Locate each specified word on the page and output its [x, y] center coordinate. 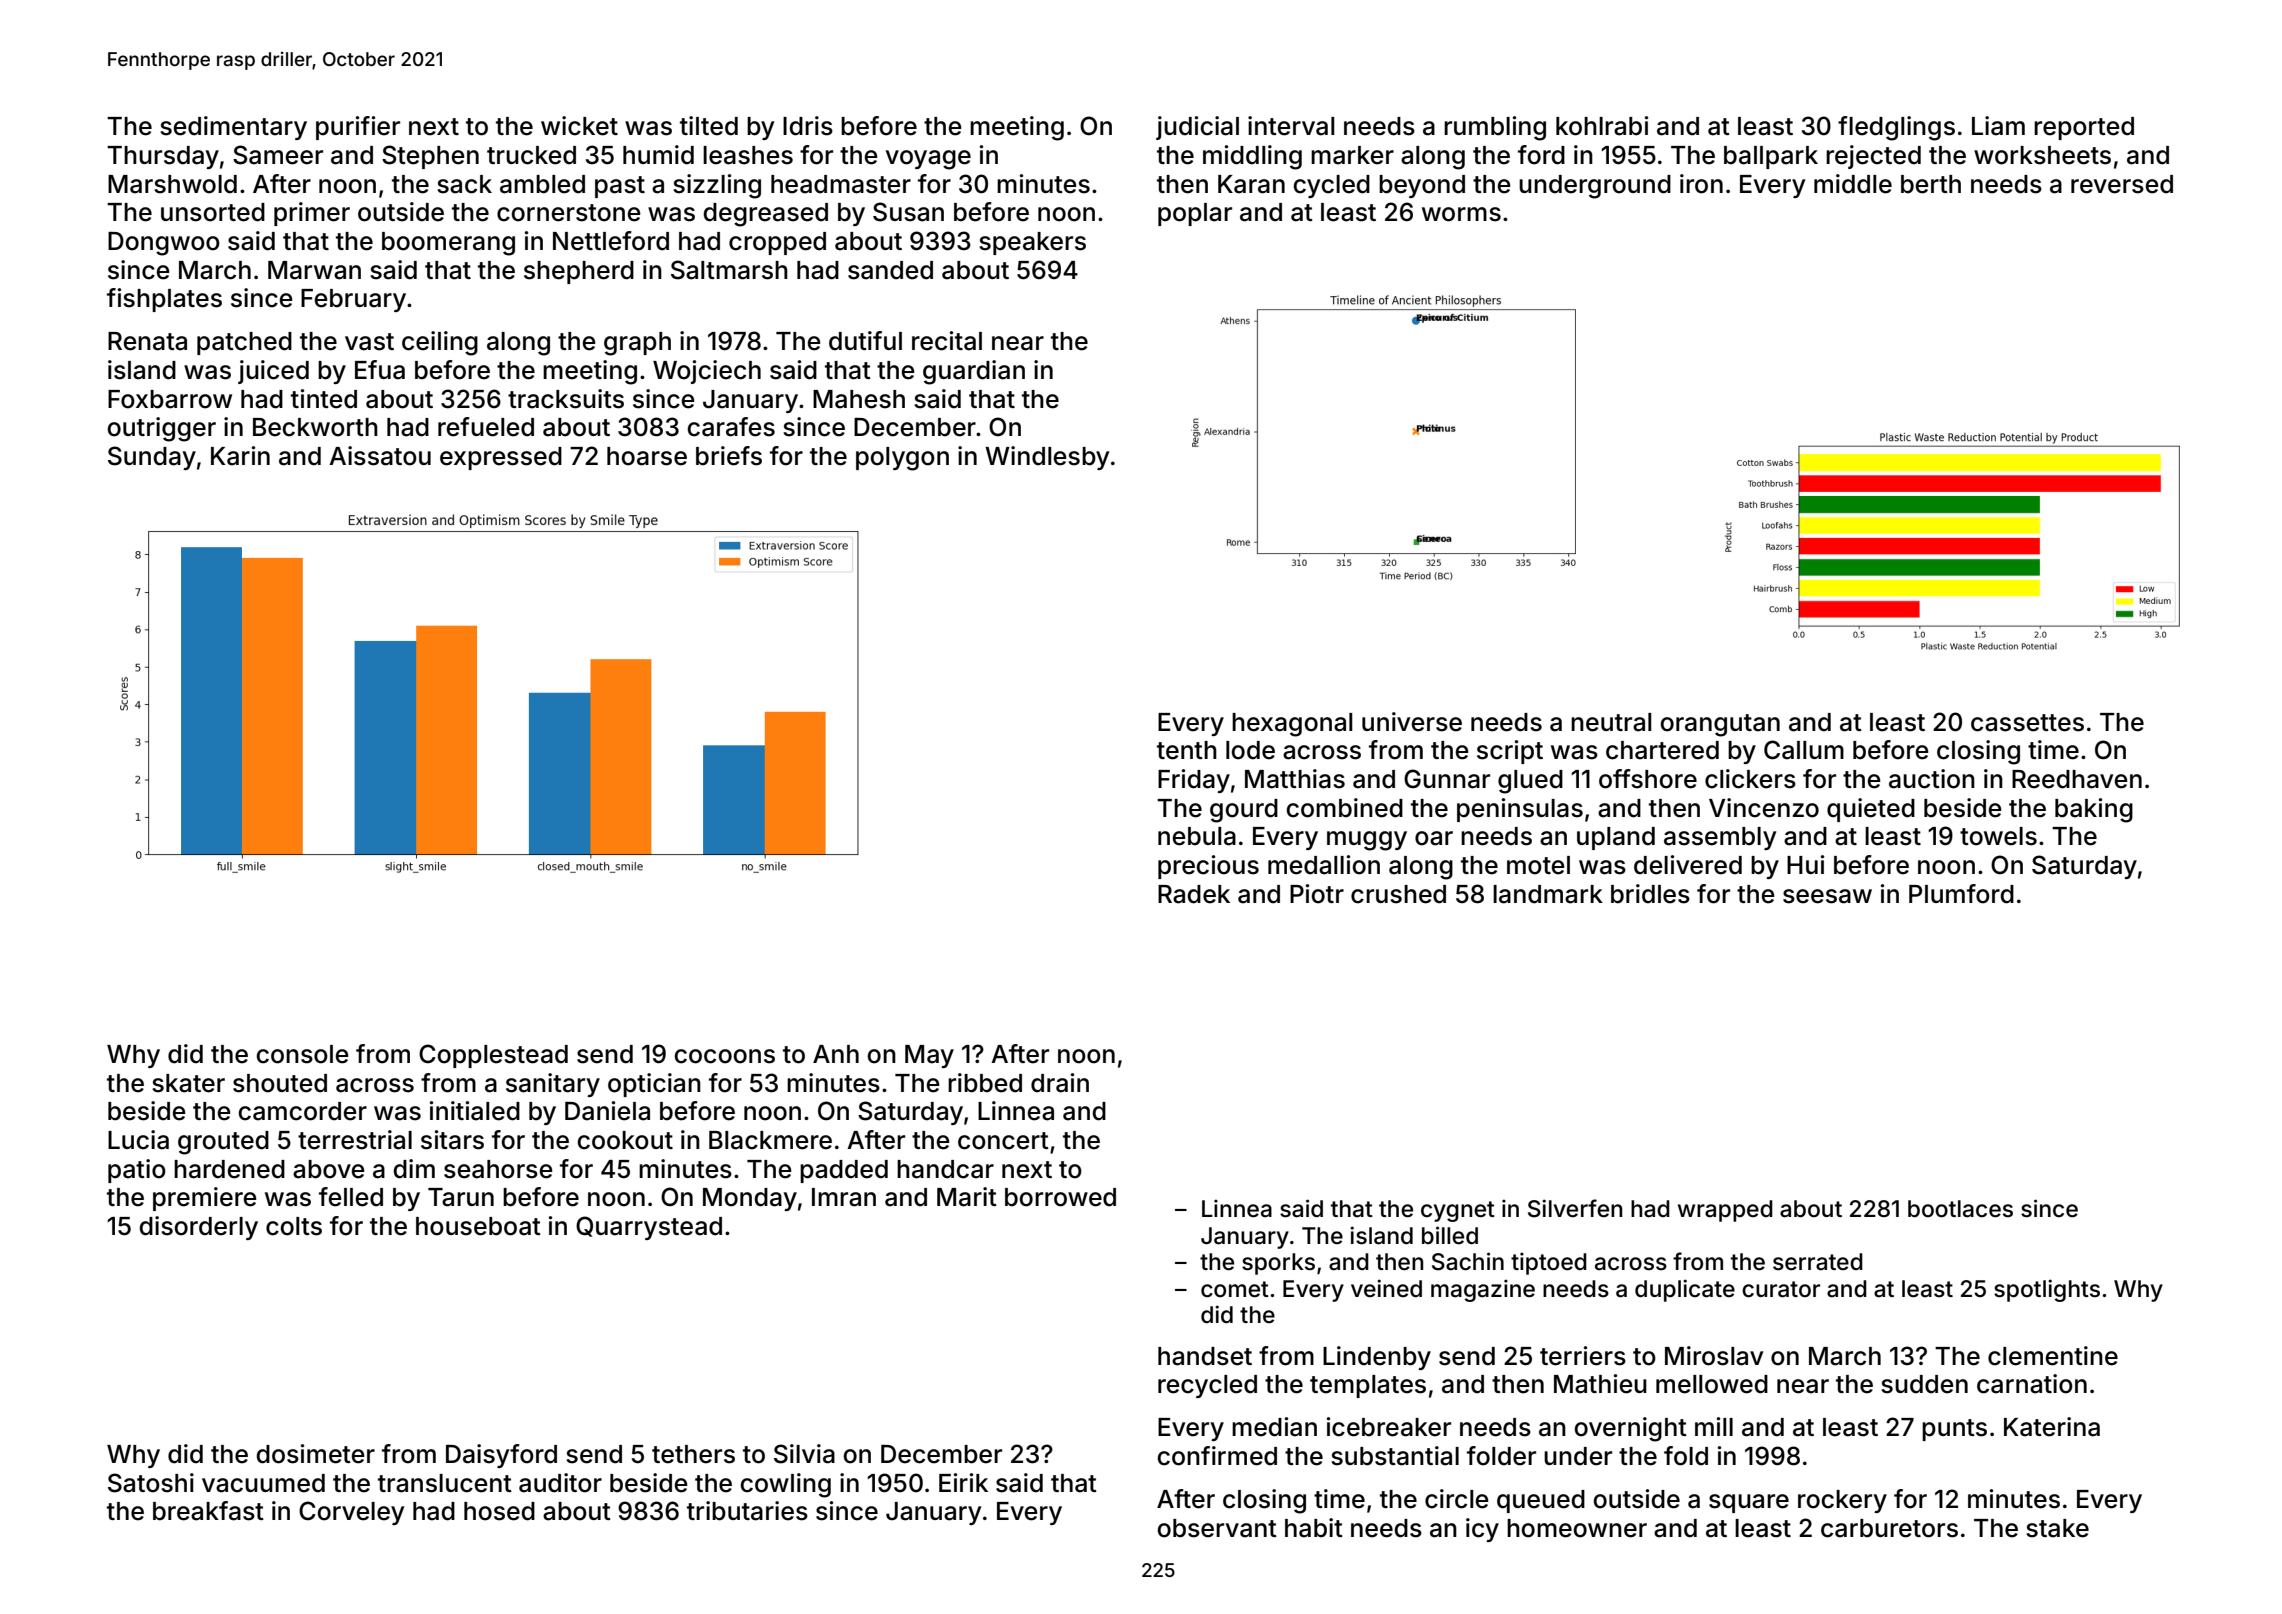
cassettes [2027, 723]
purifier [358, 128]
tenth [1187, 750]
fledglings [1896, 128]
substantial [1395, 1456]
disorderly [199, 1228]
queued [1541, 1501]
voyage [928, 160]
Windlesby [1047, 458]
